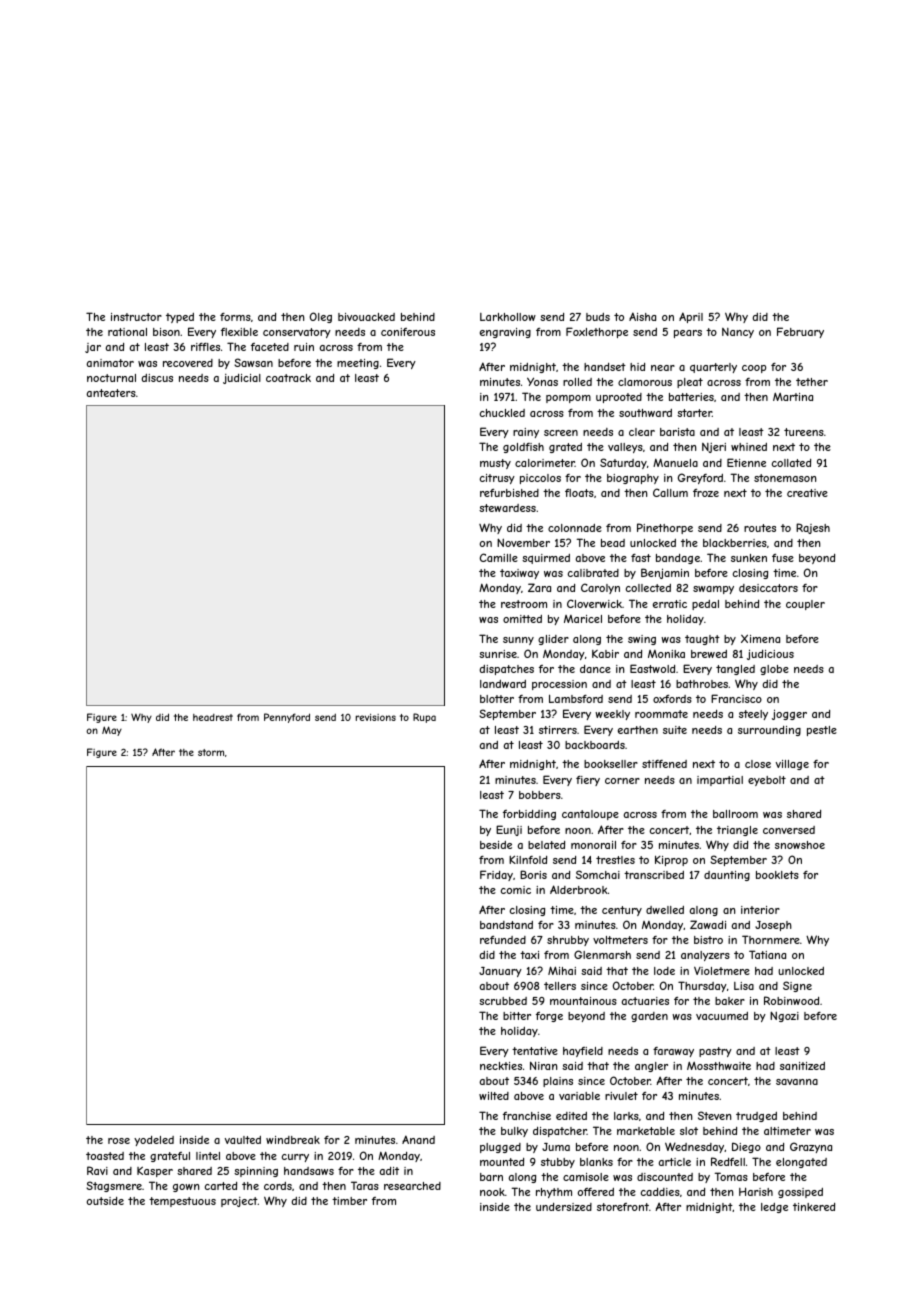  I want to click on Larkhollow, so click(508, 317).
